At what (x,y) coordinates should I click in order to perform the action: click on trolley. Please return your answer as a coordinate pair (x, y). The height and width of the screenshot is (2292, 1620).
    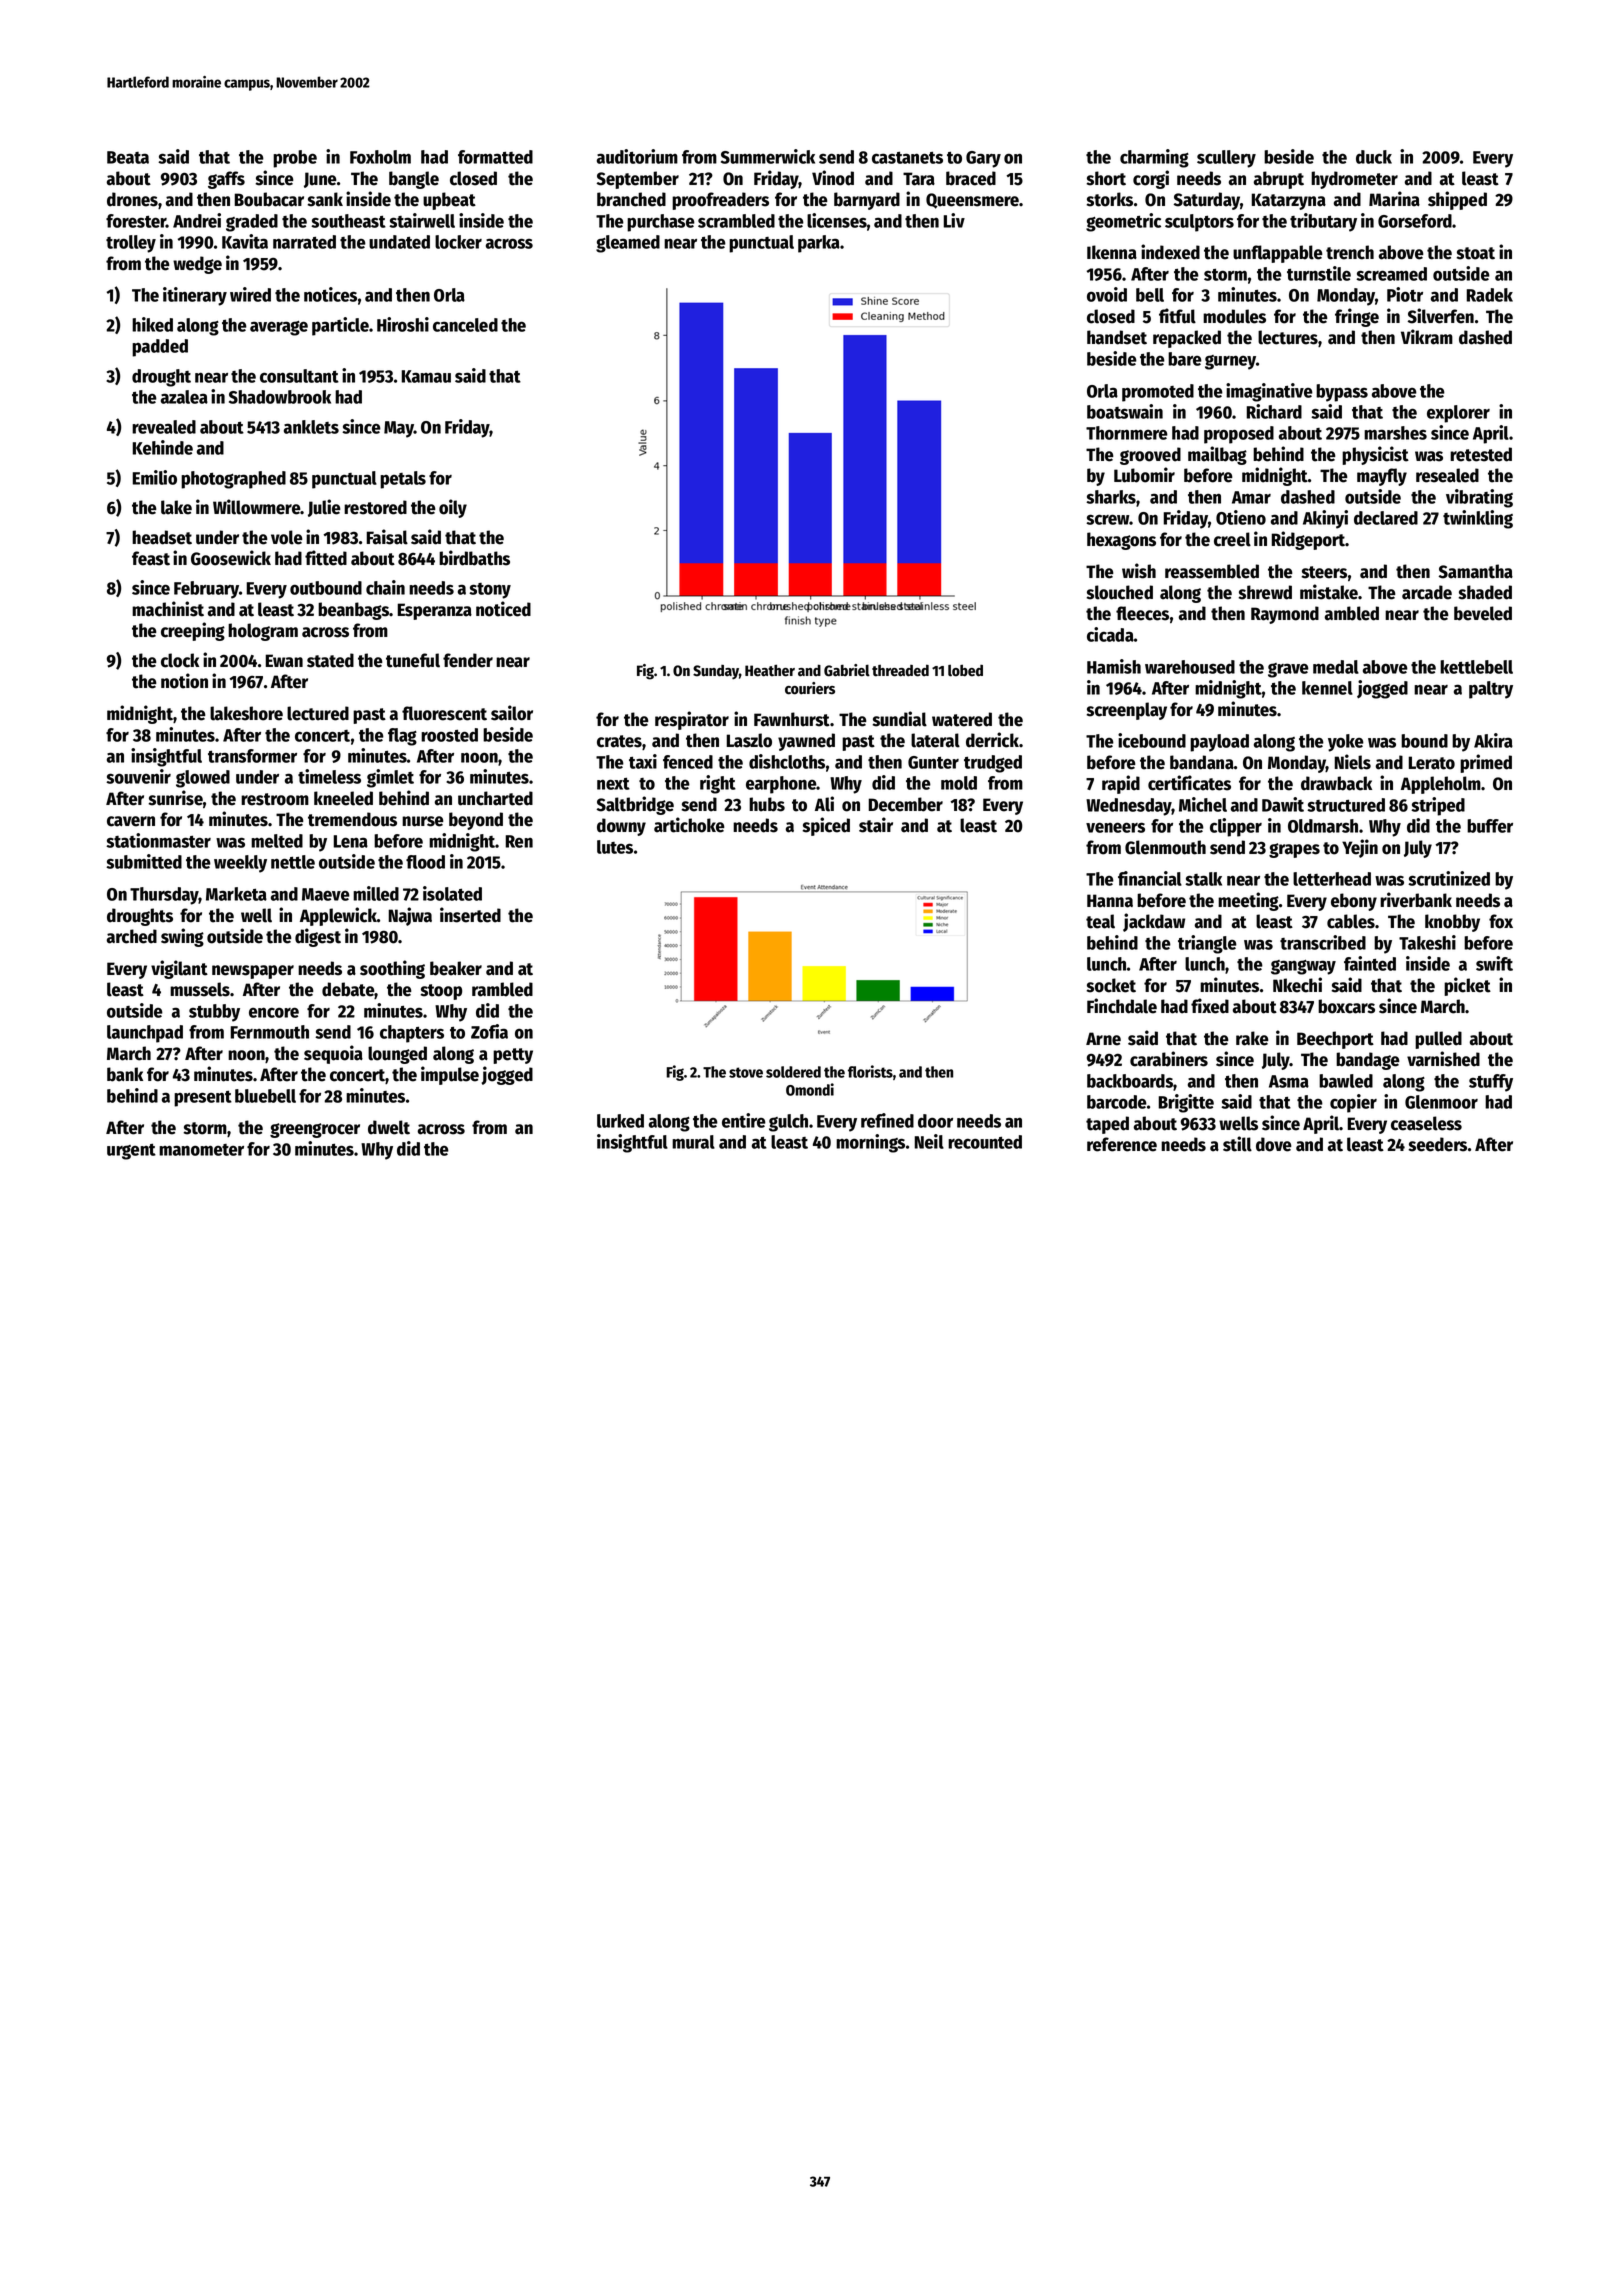
    Looking at the image, I should click on (131, 244).
